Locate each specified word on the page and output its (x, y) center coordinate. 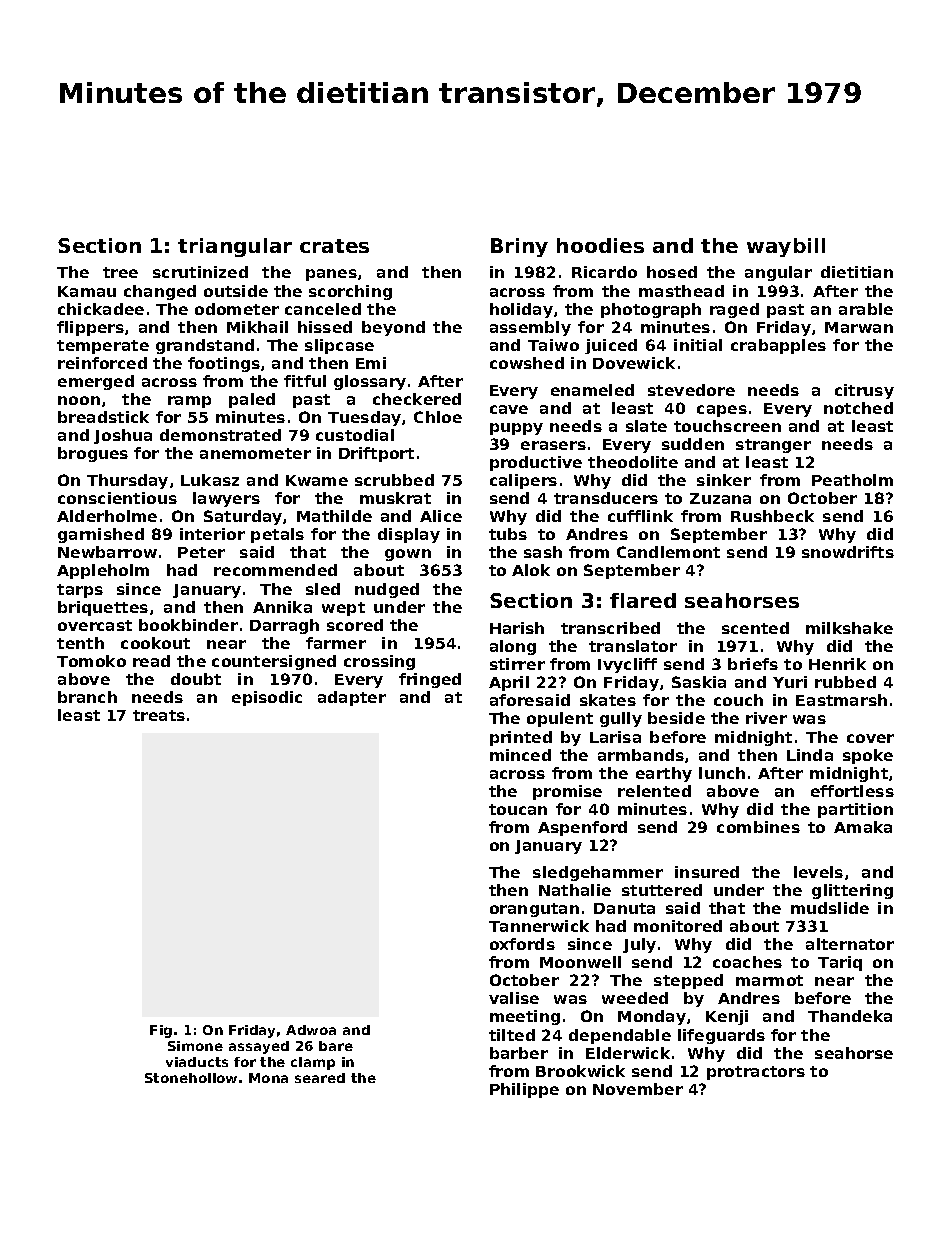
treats (159, 715)
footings (224, 364)
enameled (592, 390)
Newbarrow (107, 552)
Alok (531, 570)
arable (866, 309)
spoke (868, 756)
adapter (352, 698)
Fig (161, 1031)
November (638, 1089)
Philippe (524, 1090)
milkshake (849, 628)
